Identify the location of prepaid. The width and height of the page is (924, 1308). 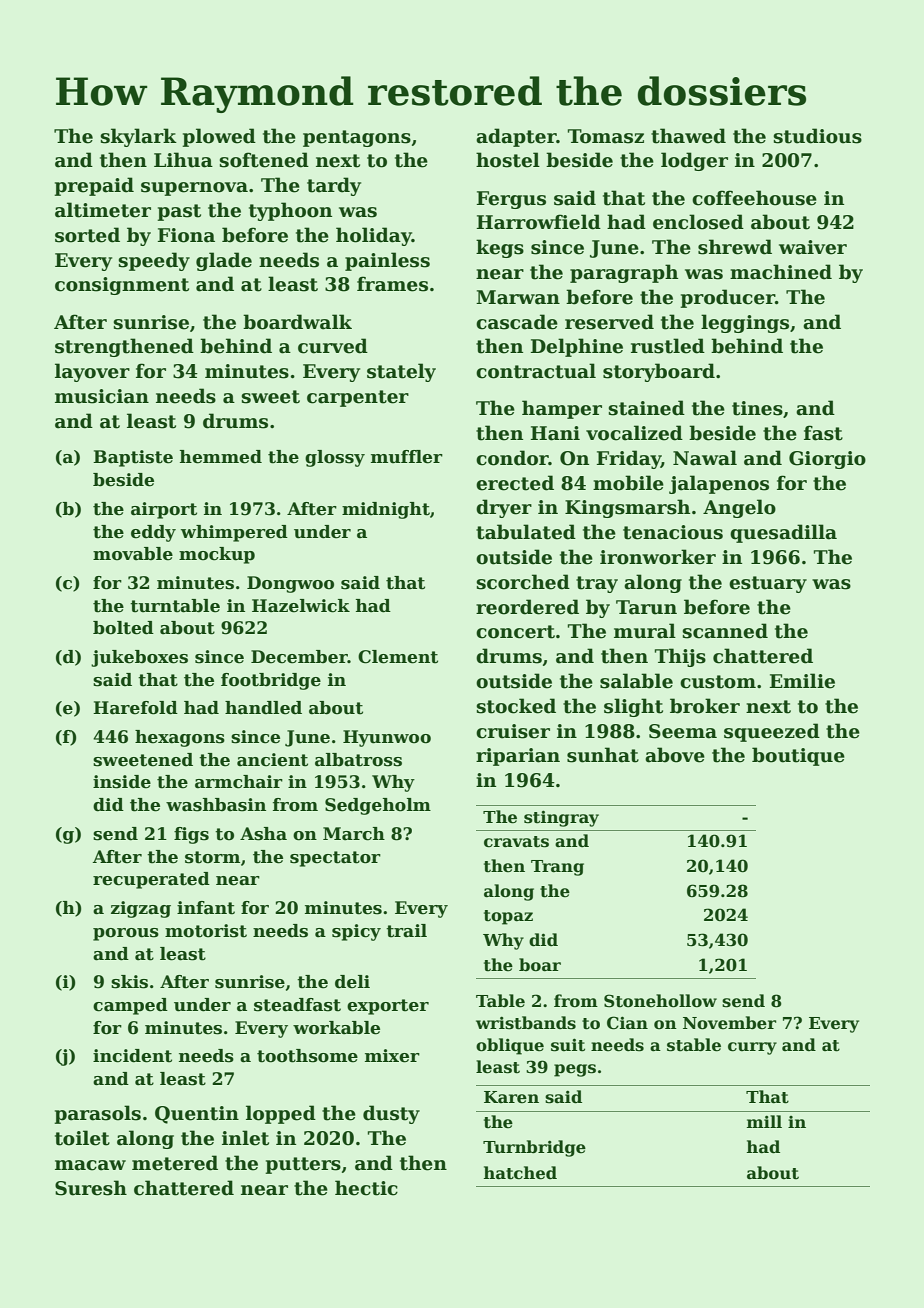
(94, 186).
